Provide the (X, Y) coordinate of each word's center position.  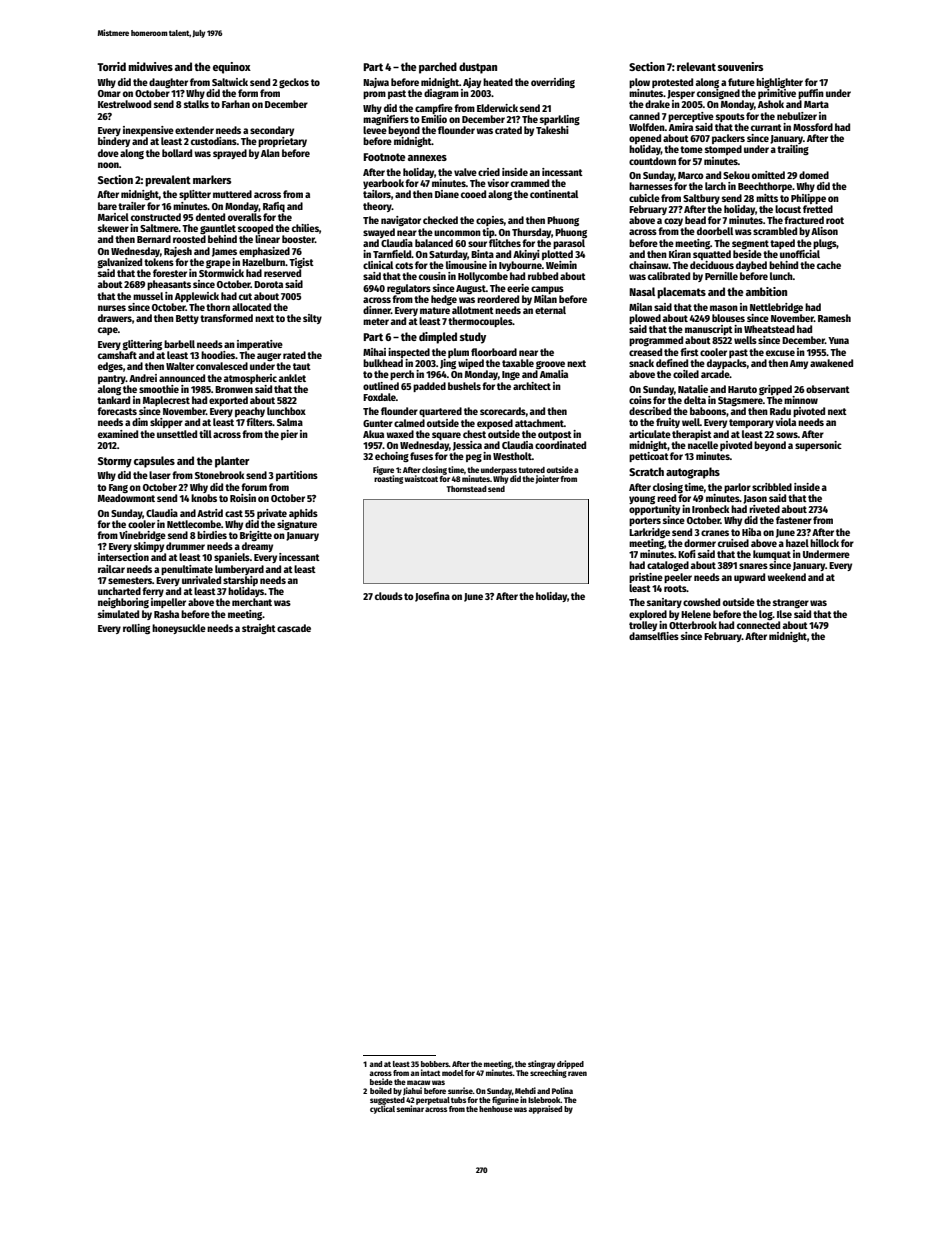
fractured (804, 220)
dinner (377, 310)
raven (577, 1073)
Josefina (432, 597)
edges (110, 367)
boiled (381, 1090)
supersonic (818, 446)
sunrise (460, 1090)
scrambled (775, 231)
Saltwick (230, 82)
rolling (136, 629)
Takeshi (552, 130)
